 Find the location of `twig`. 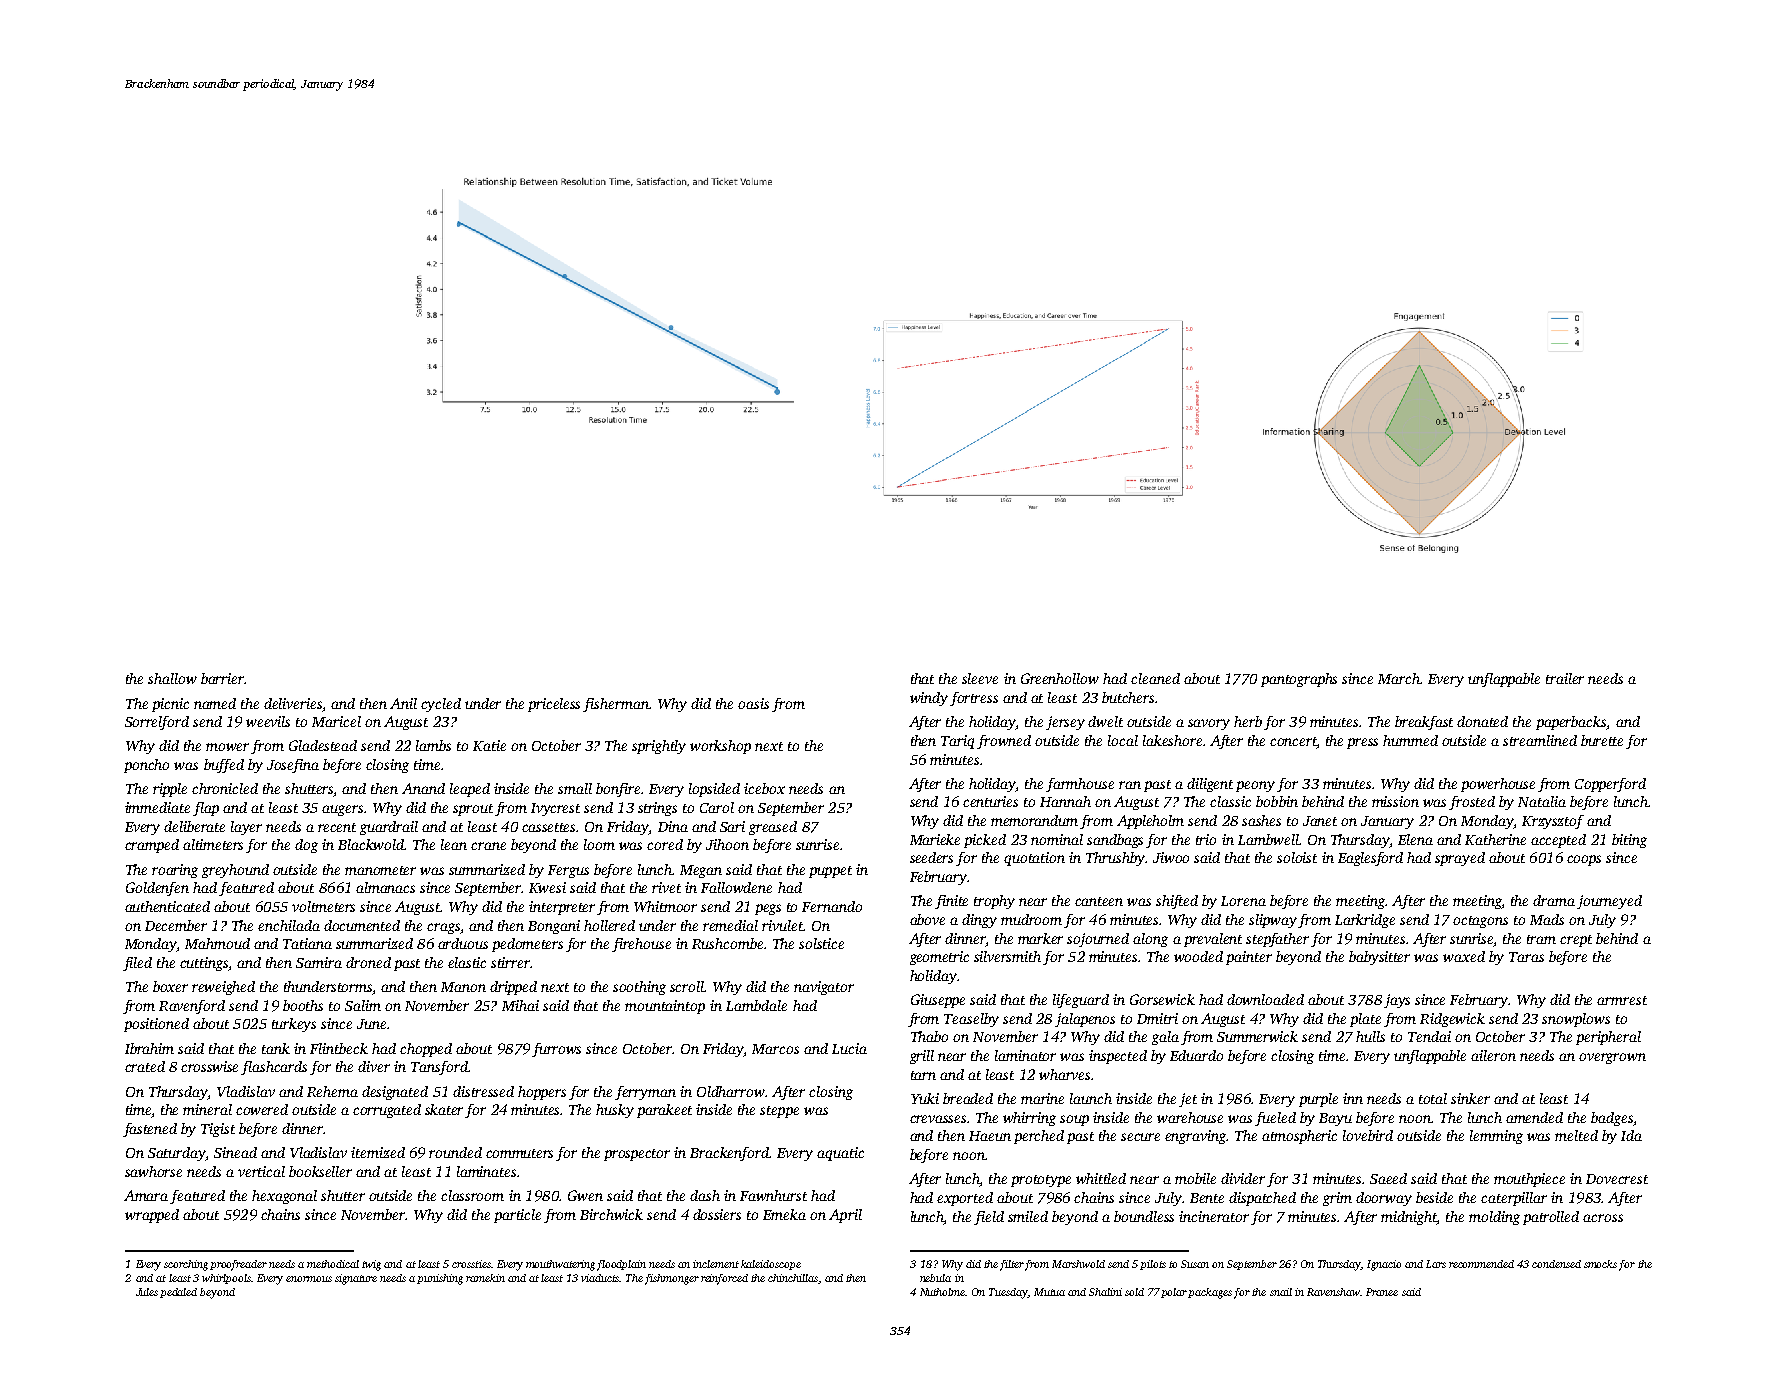

twig is located at coordinates (371, 1265).
